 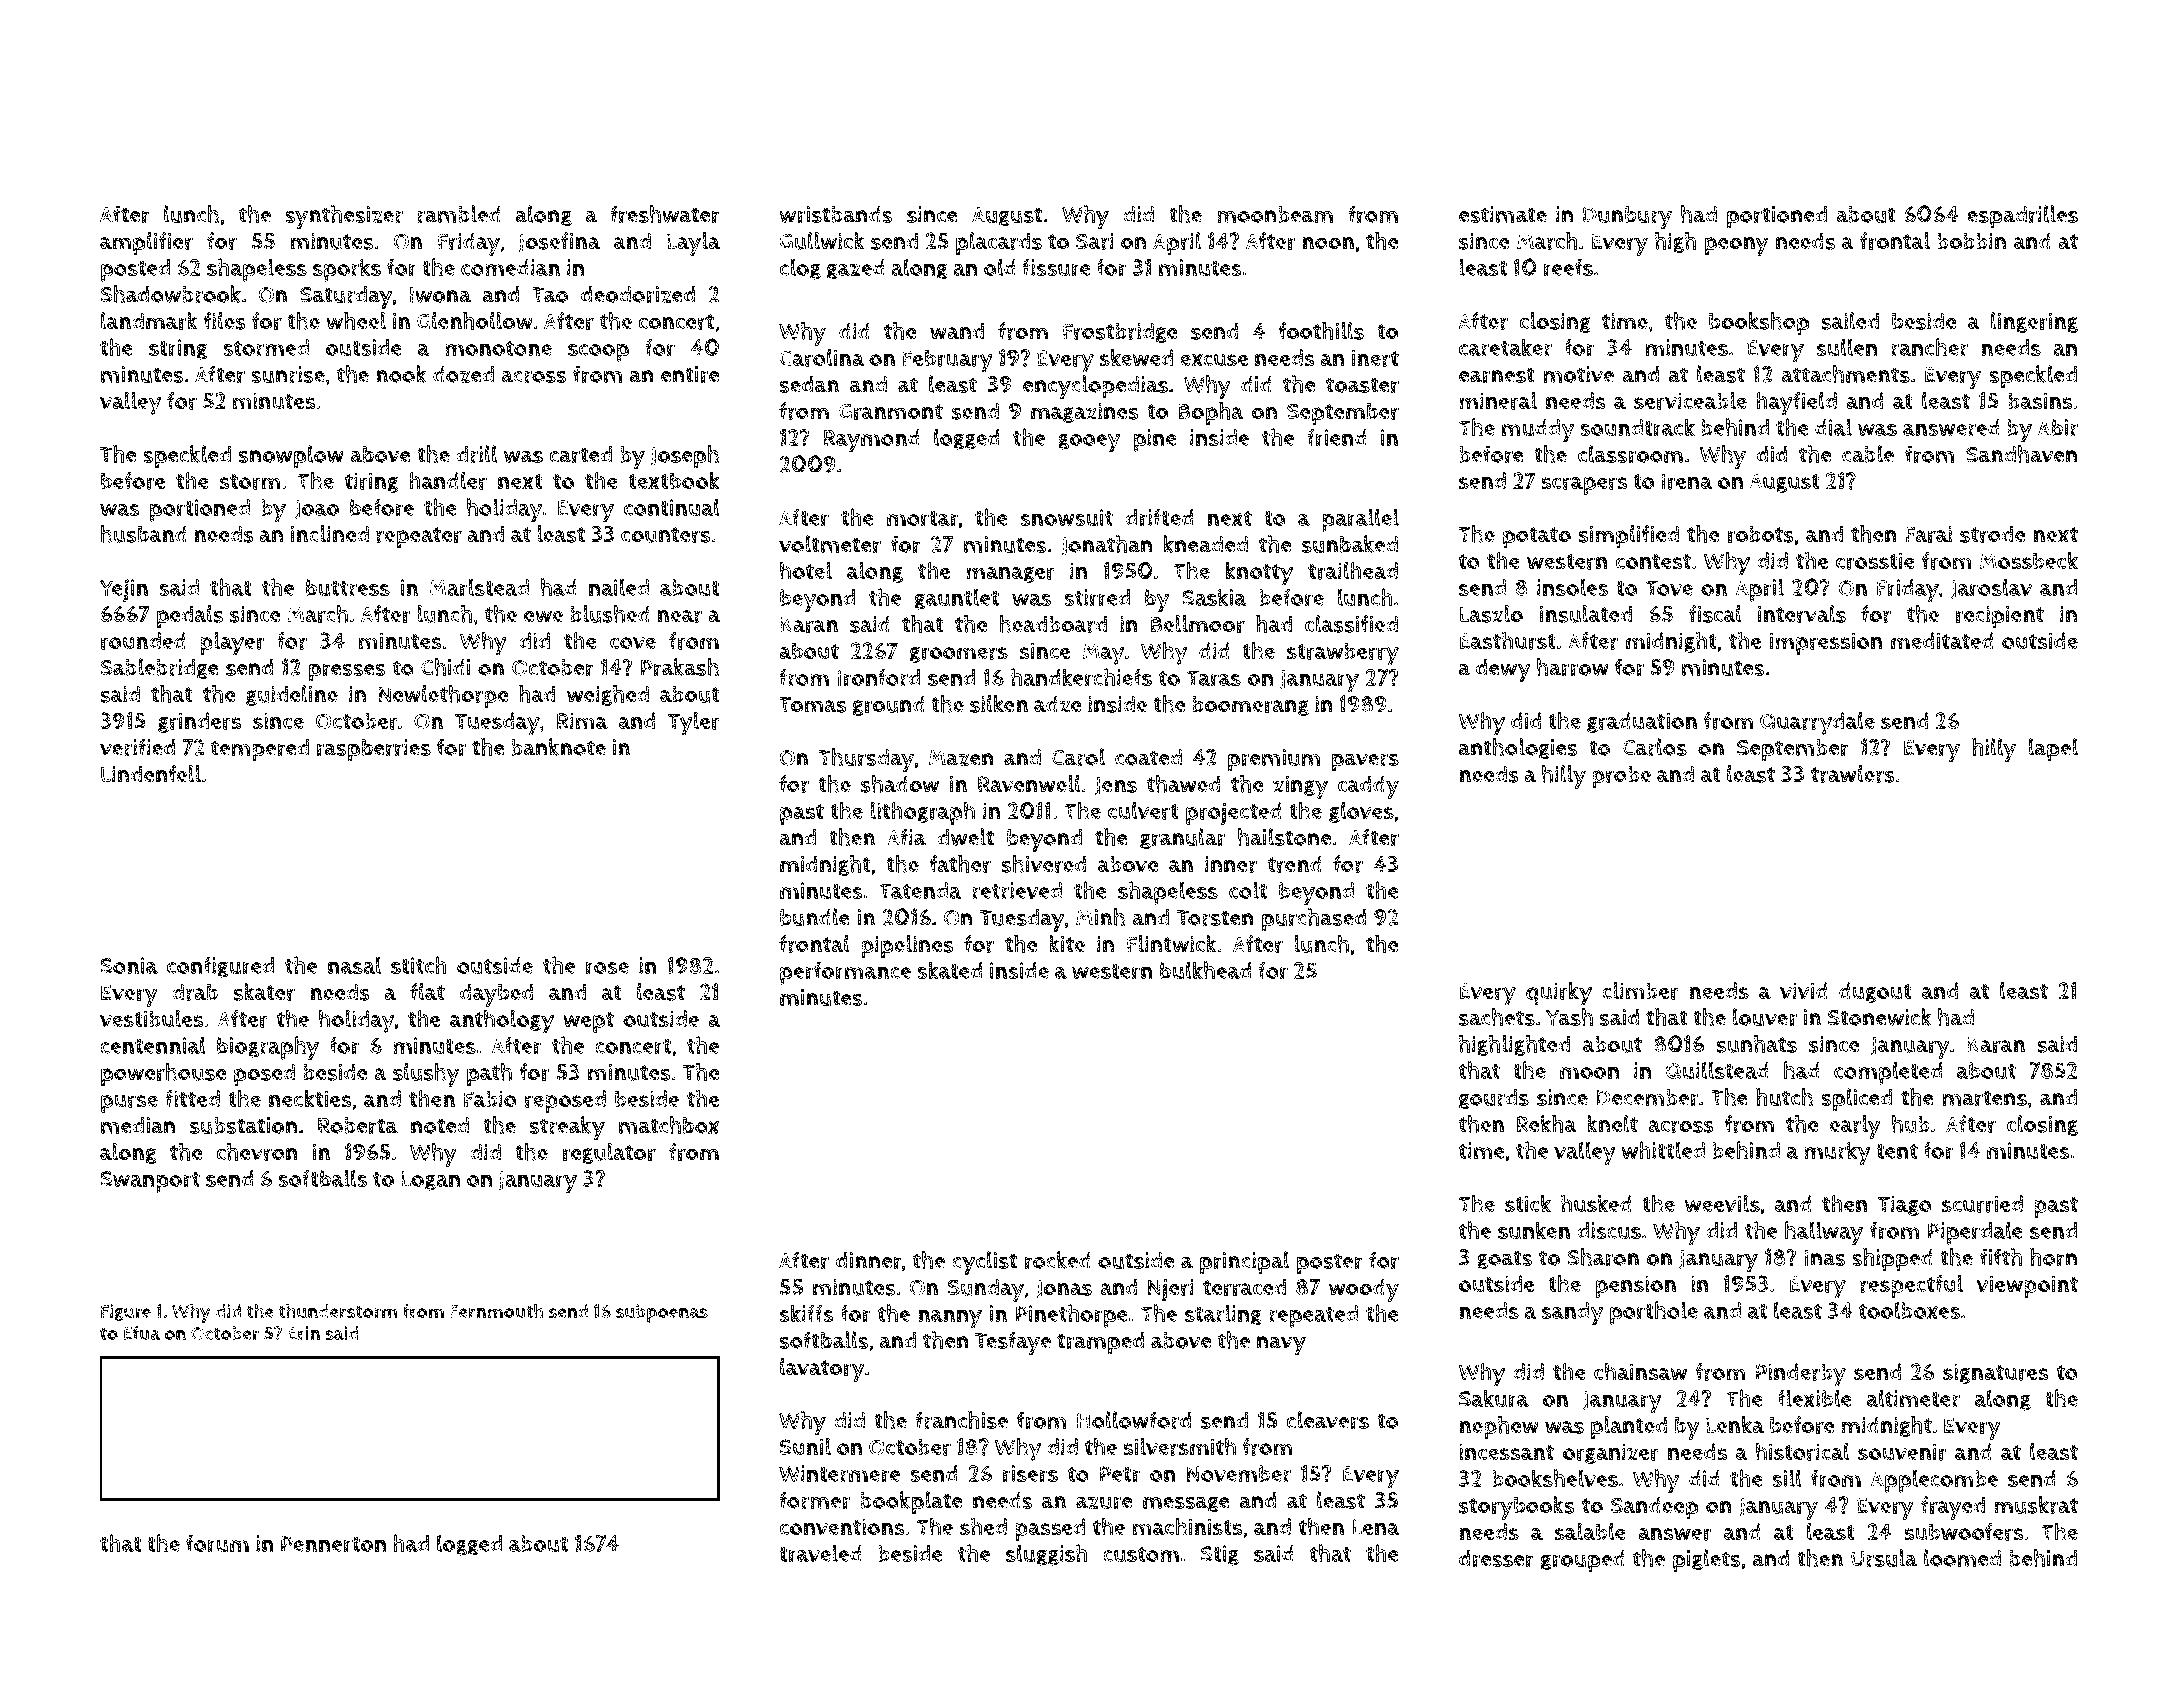 What do you see at coordinates (1971, 241) in the screenshot?
I see `bobbin` at bounding box center [1971, 241].
